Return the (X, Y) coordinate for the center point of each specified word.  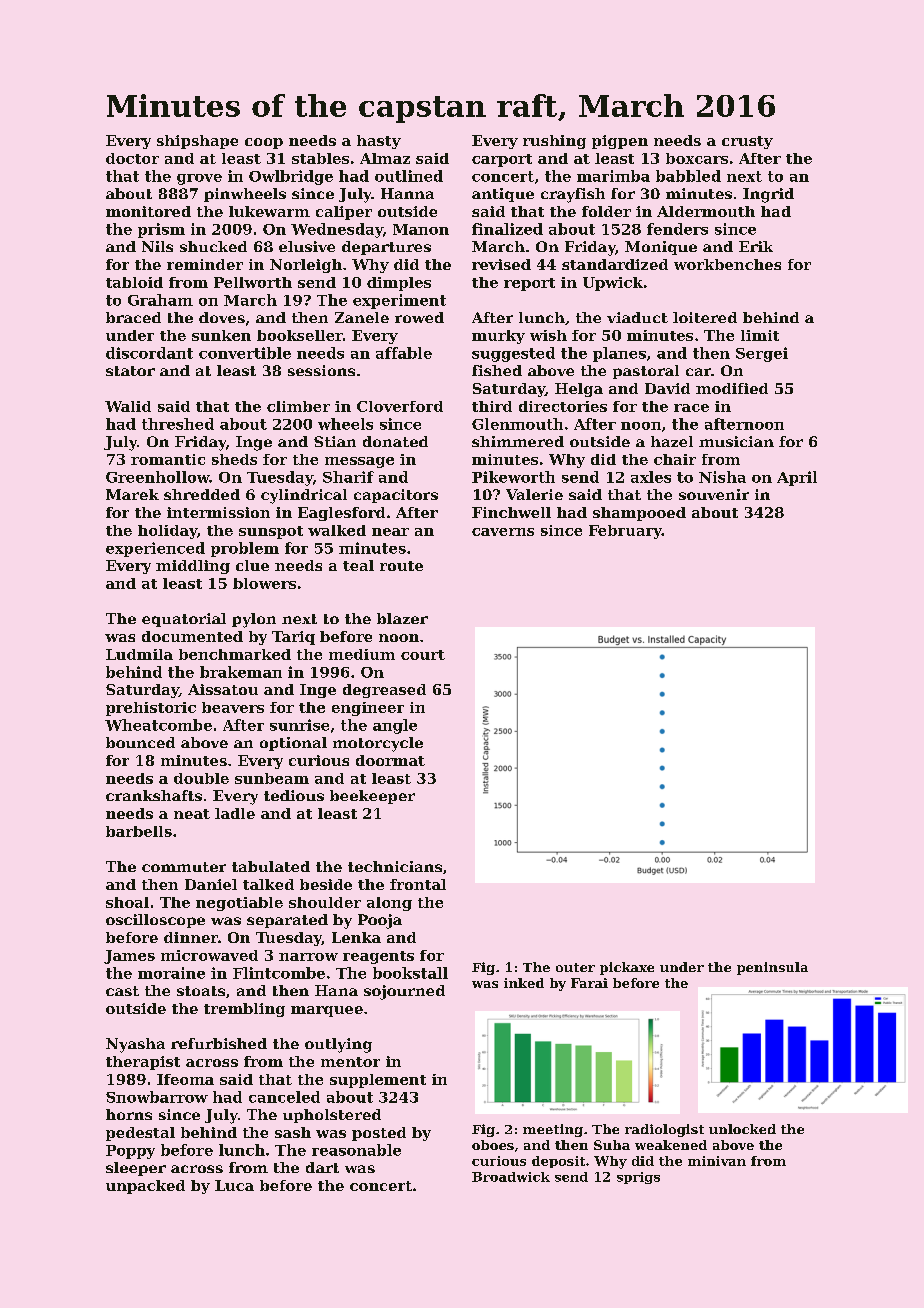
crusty (747, 142)
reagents (378, 957)
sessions (321, 370)
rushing (554, 142)
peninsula (772, 968)
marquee (327, 1011)
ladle (235, 813)
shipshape (197, 142)
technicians (395, 866)
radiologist (664, 1130)
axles (651, 477)
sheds (234, 459)
